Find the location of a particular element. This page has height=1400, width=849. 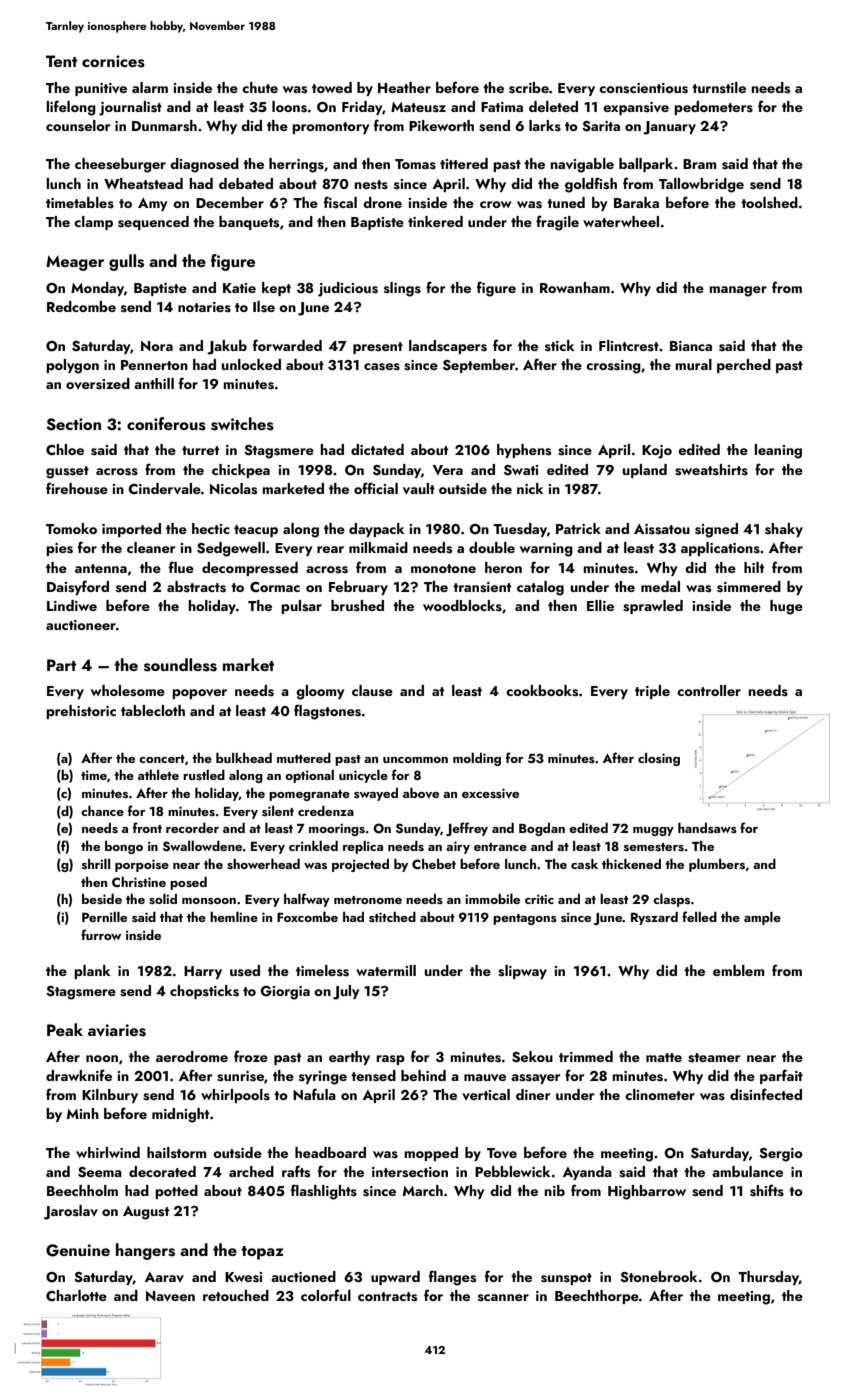

contracts is located at coordinates (387, 1297).
